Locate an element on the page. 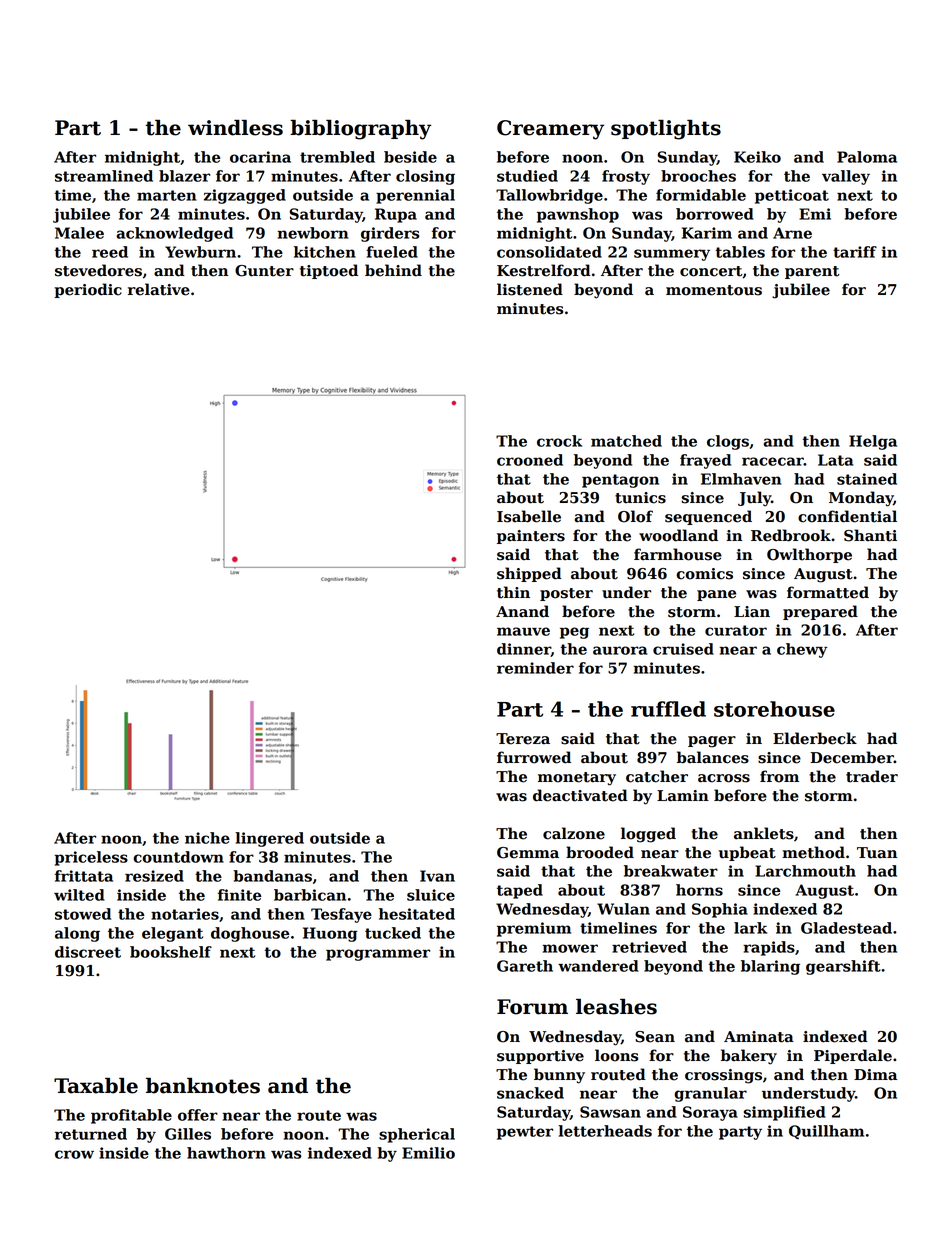  Tereza is located at coordinates (523, 739).
